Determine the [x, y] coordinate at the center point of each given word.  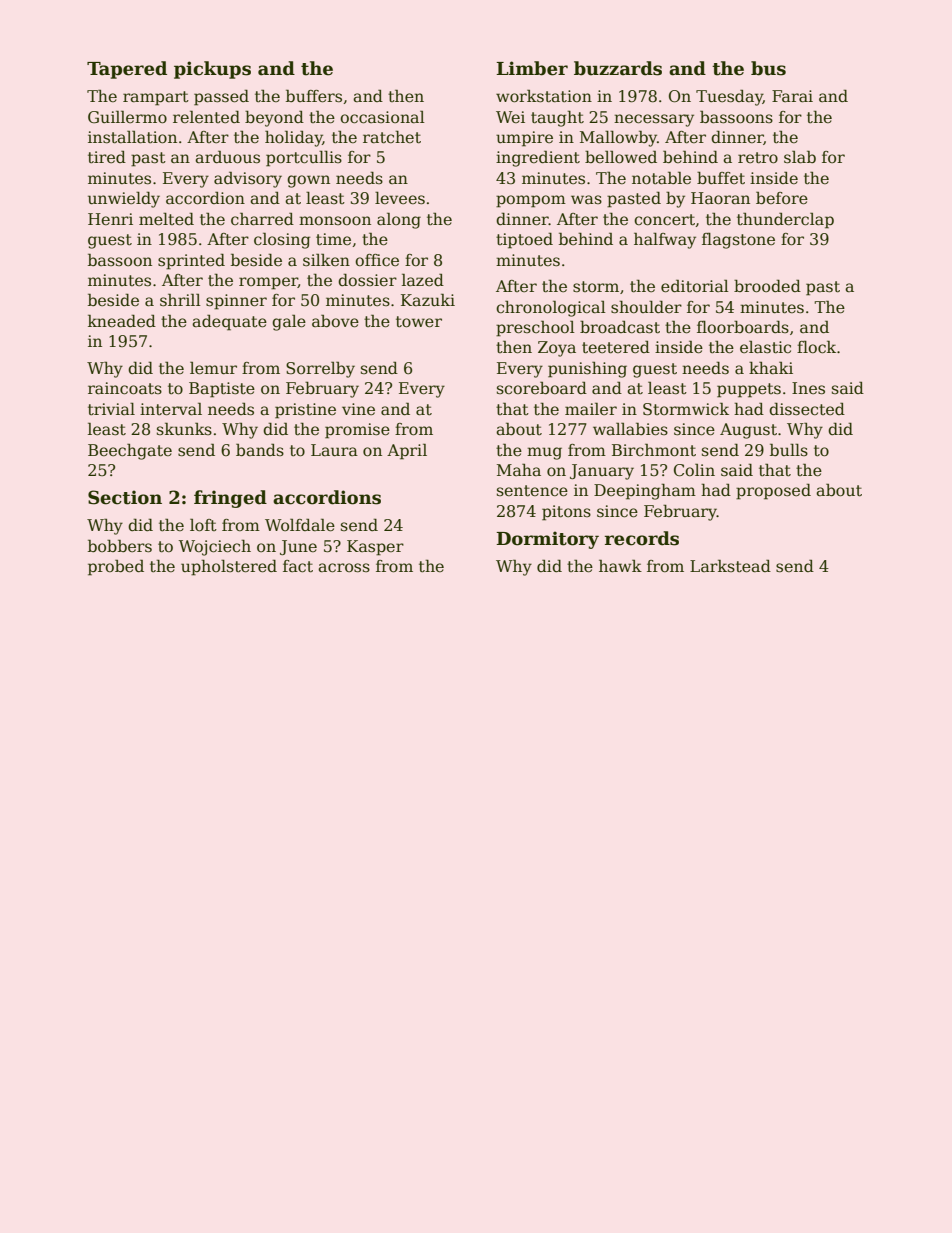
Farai [792, 96]
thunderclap [785, 220]
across [344, 568]
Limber [532, 68]
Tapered [127, 70]
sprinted [191, 261]
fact [298, 566]
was [586, 199]
